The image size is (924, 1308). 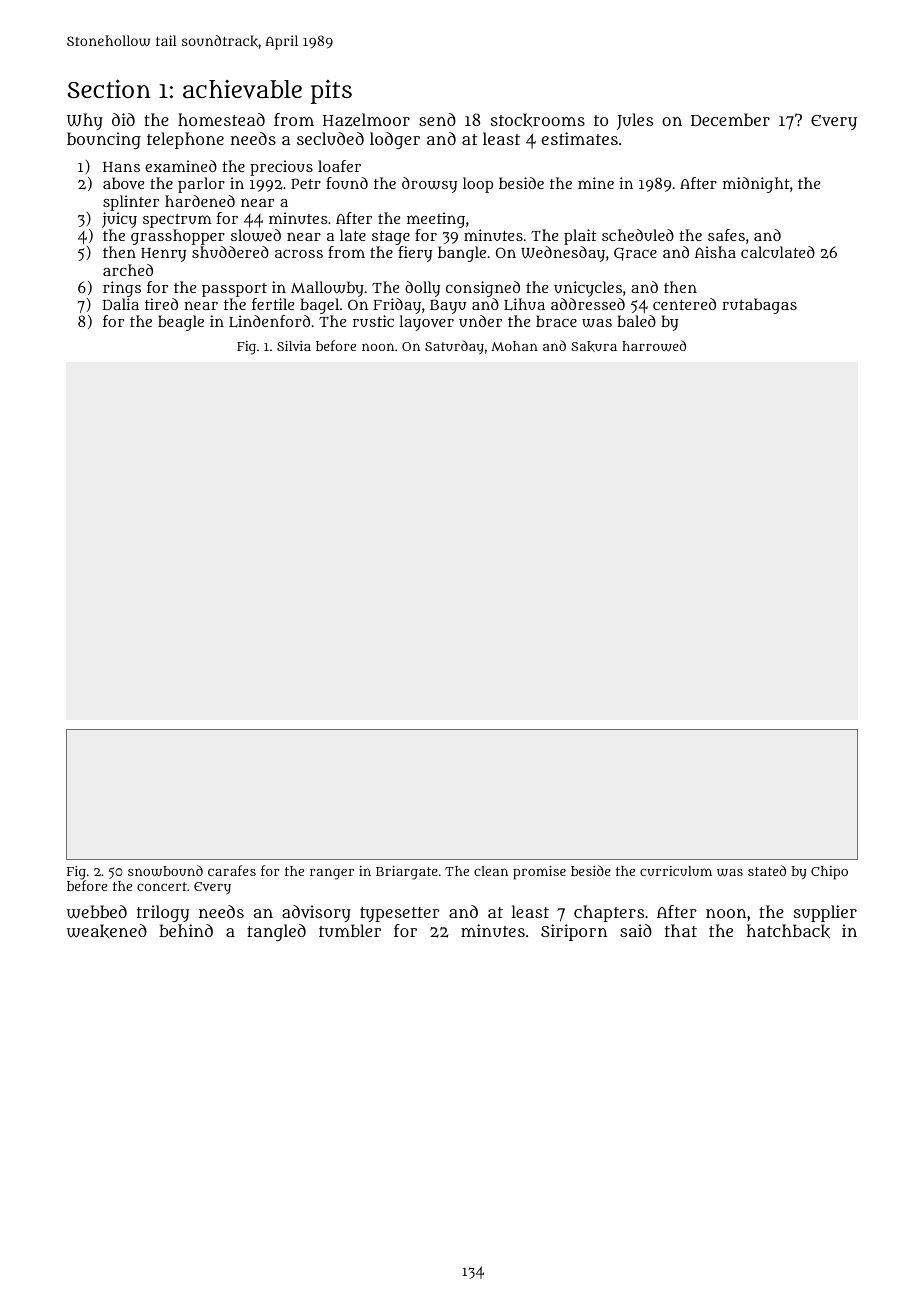 I want to click on rutabagas, so click(x=759, y=306).
